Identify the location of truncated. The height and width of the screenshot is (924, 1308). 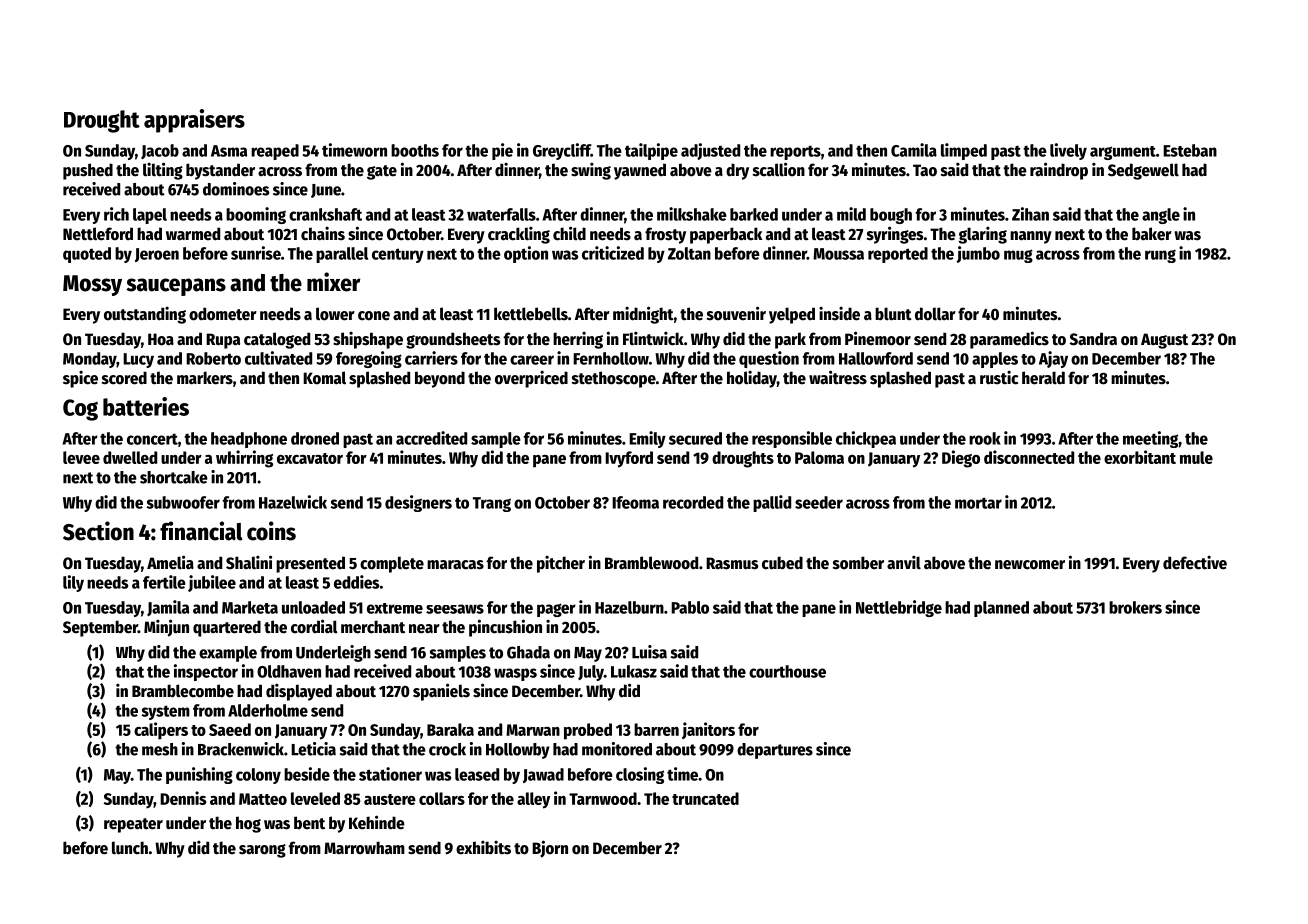
(705, 798).
